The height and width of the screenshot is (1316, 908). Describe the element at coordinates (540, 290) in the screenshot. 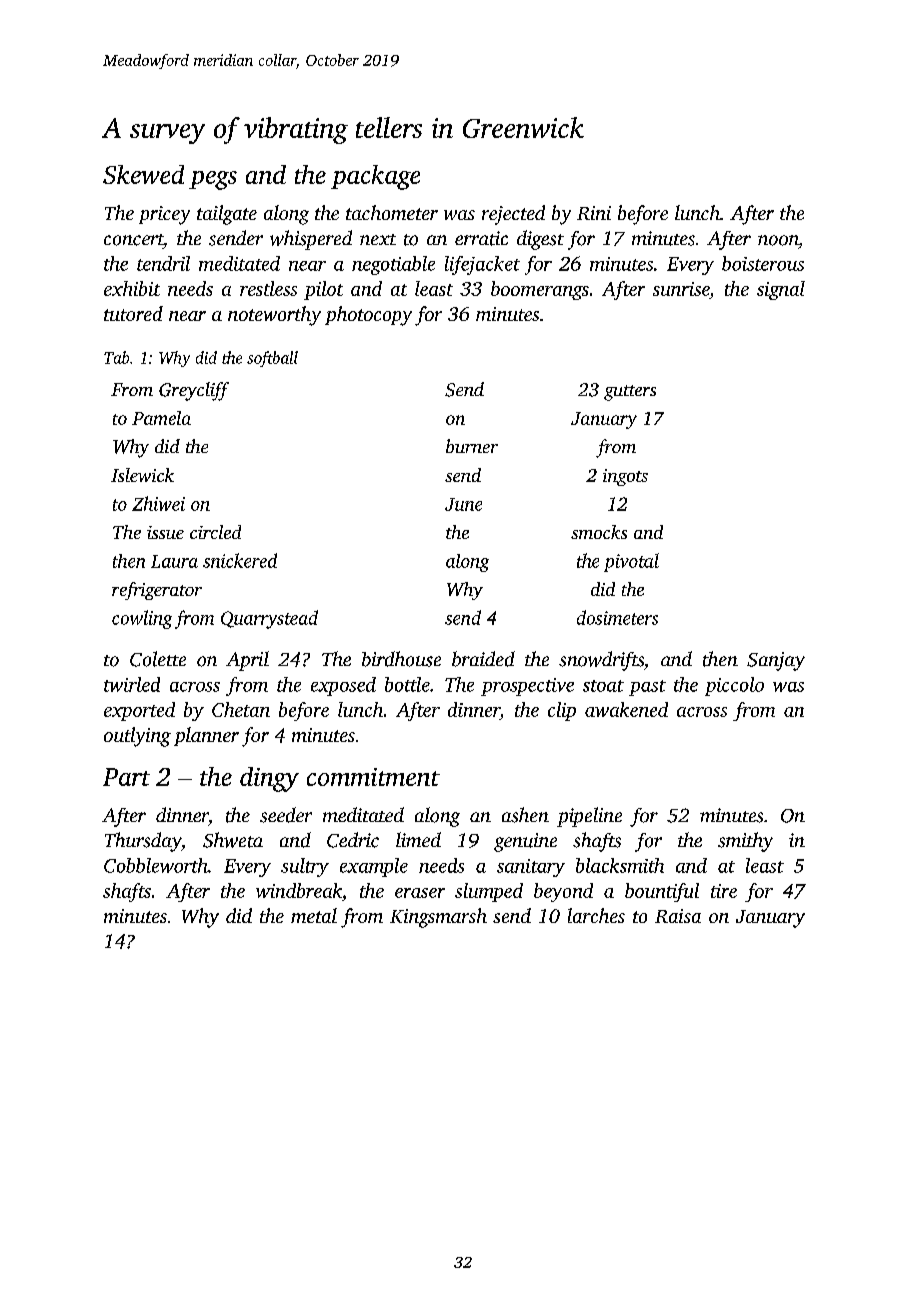

I see `boomerangs` at that location.
